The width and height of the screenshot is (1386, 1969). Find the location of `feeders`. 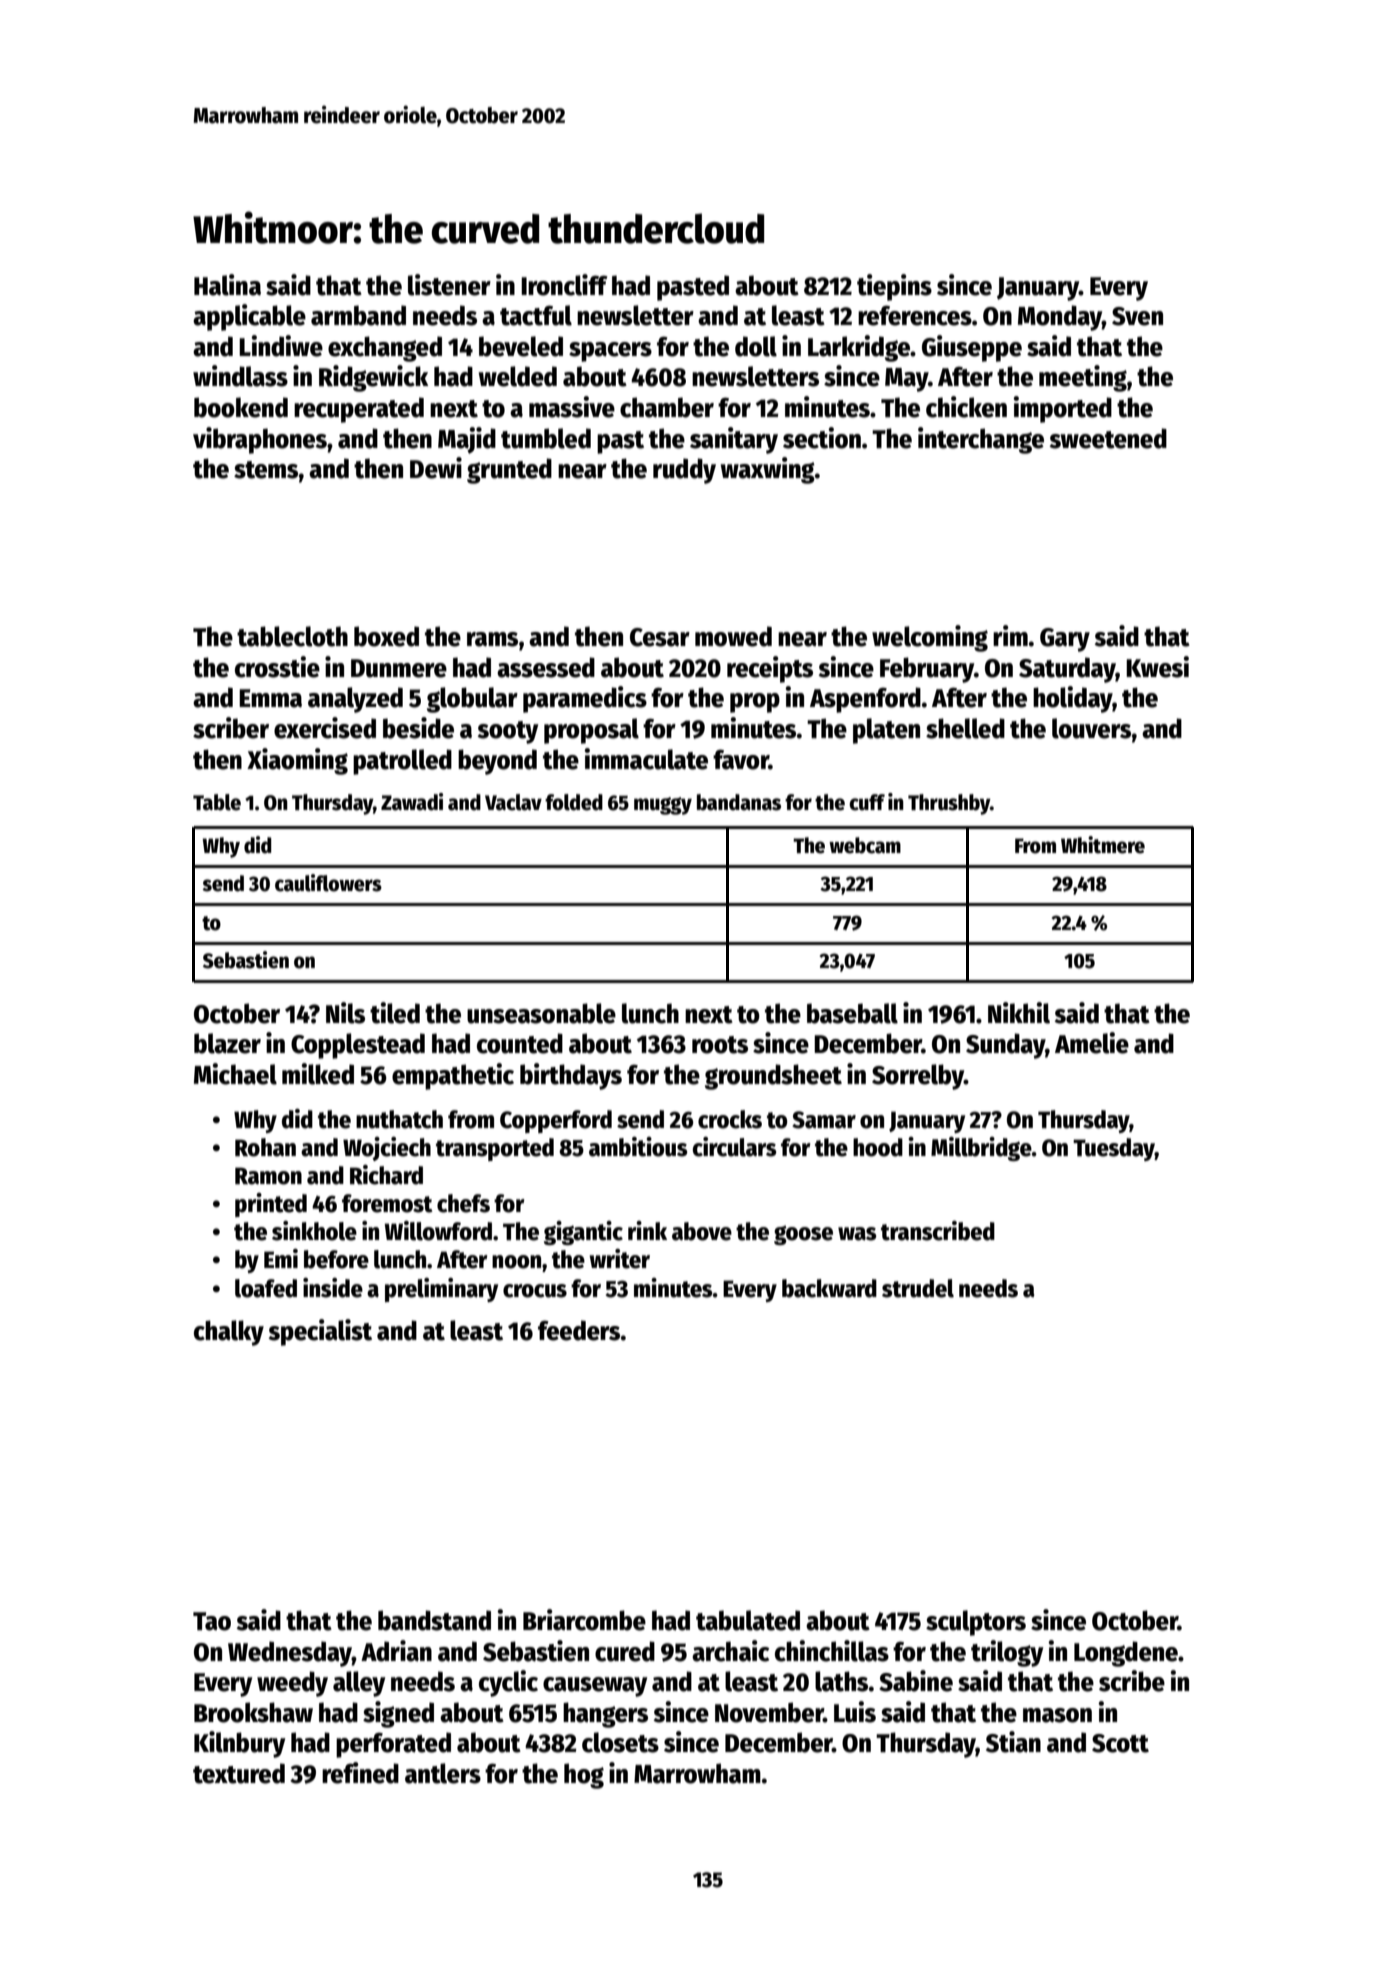

feeders is located at coordinates (579, 1330).
